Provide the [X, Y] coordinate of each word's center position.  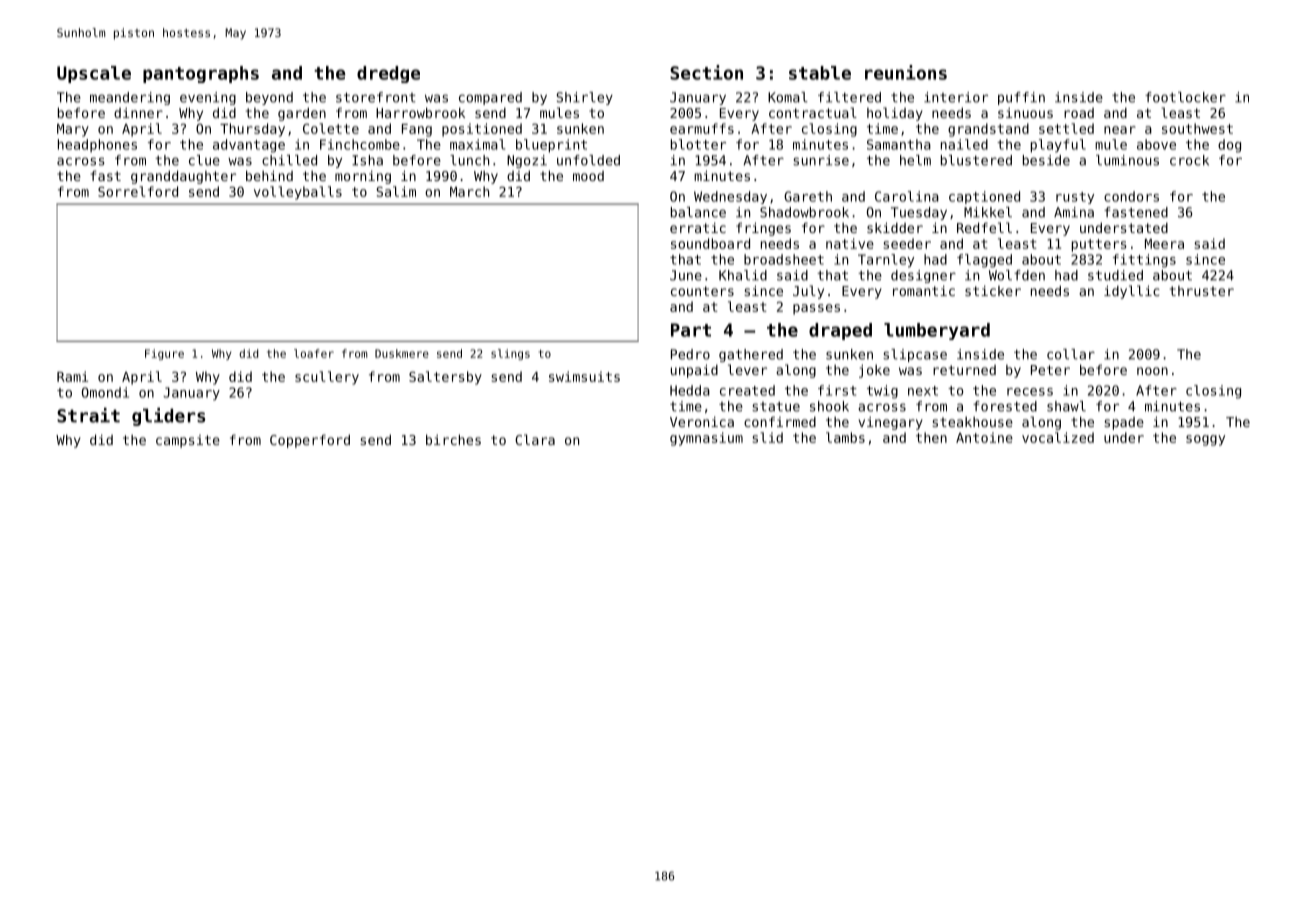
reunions [906, 72]
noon [1152, 371]
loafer [314, 353]
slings [510, 354]
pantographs [201, 74]
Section [706, 72]
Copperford [310, 441]
